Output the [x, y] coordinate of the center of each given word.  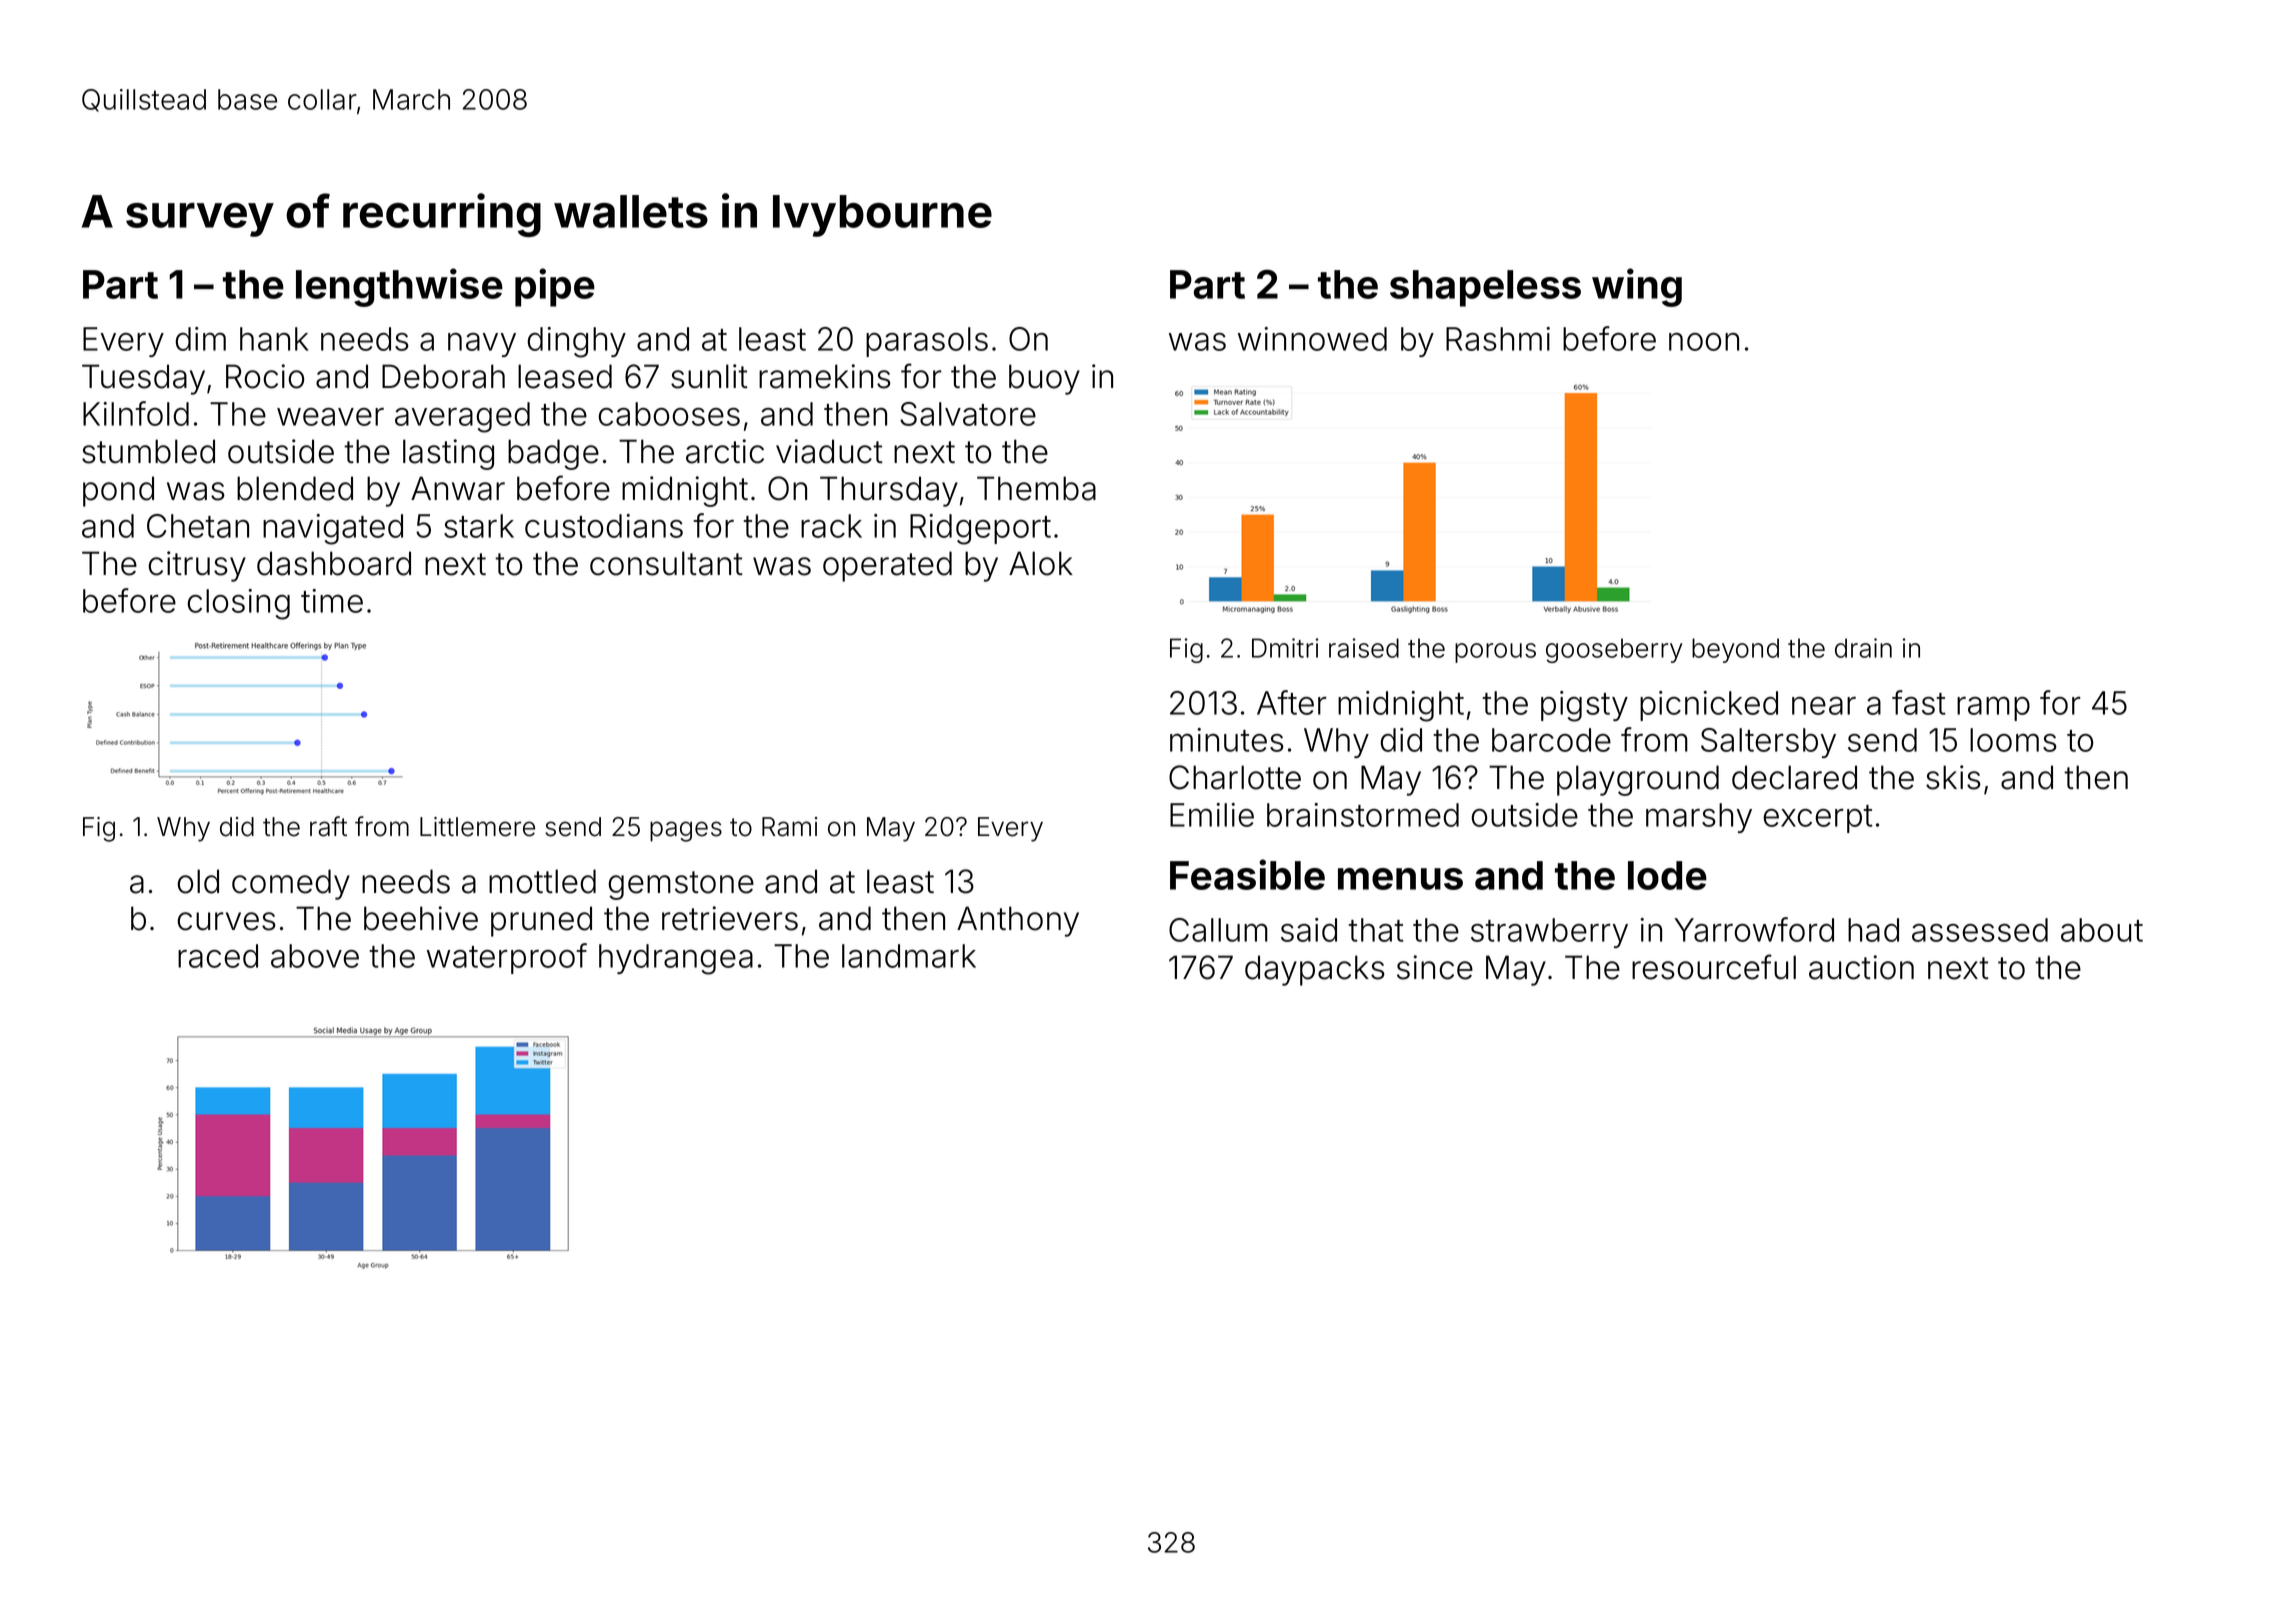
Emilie [1212, 815]
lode [1667, 875]
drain [1863, 648]
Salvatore [968, 414]
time [332, 601]
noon [1704, 342]
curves [226, 921]
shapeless [1485, 288]
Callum [1218, 930]
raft [328, 826]
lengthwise [399, 287]
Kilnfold [136, 413]
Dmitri [1285, 648]
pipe [555, 287]
